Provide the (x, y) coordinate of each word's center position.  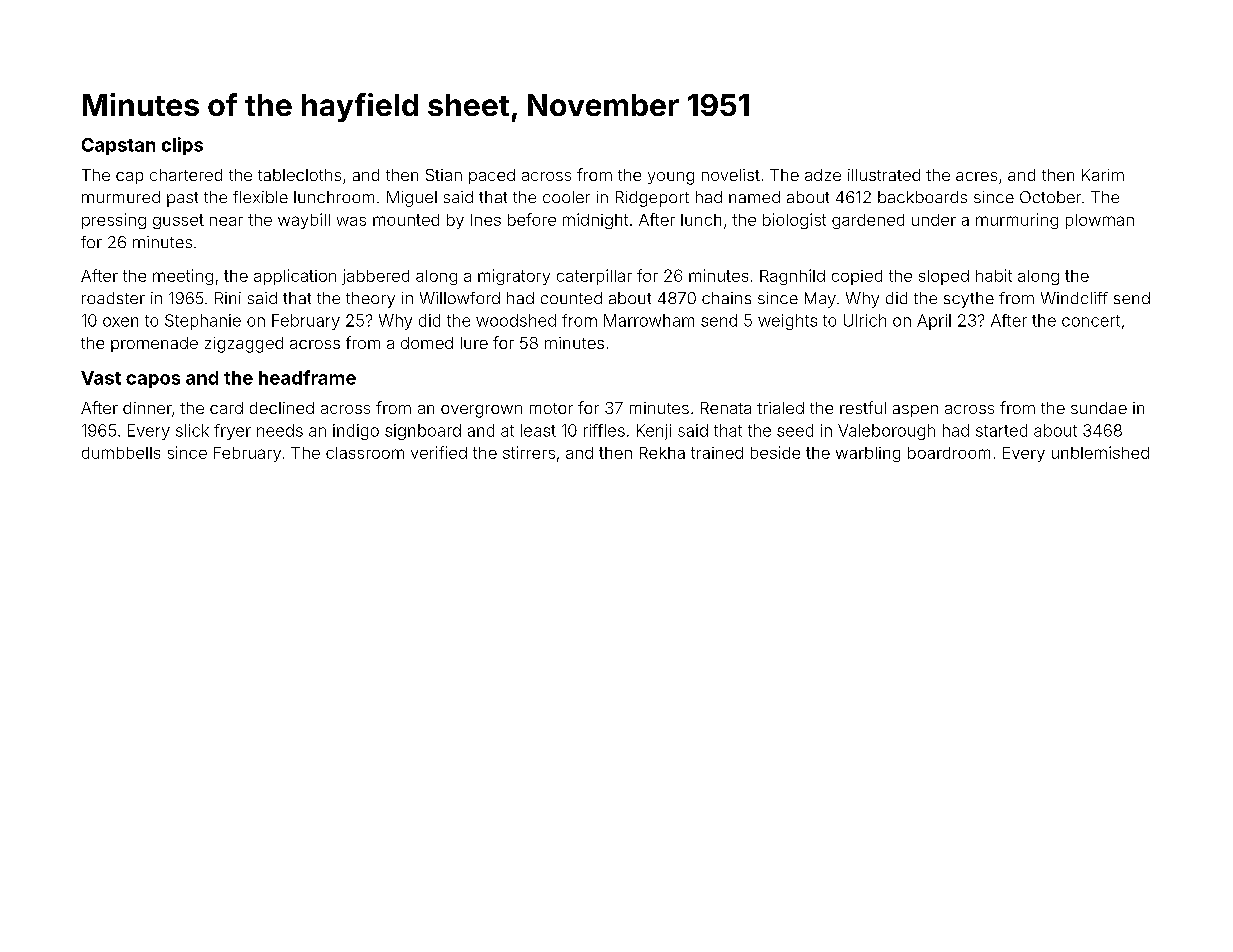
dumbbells (121, 453)
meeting (183, 277)
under (934, 220)
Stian (444, 175)
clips (182, 146)
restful (863, 407)
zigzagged (244, 345)
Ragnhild (792, 277)
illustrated (884, 175)
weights (787, 322)
